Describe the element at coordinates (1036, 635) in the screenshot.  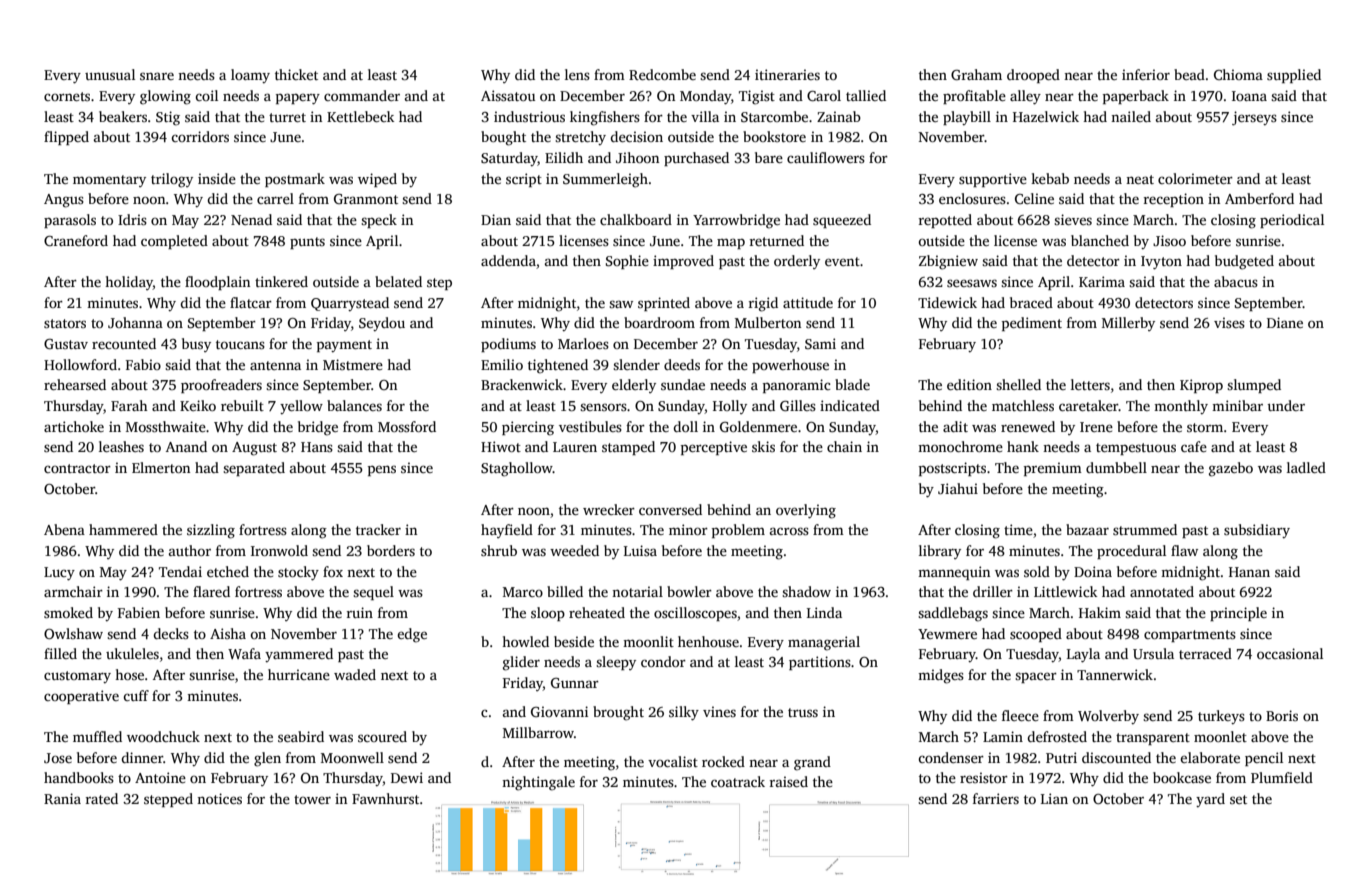
I see `scooped` at that location.
